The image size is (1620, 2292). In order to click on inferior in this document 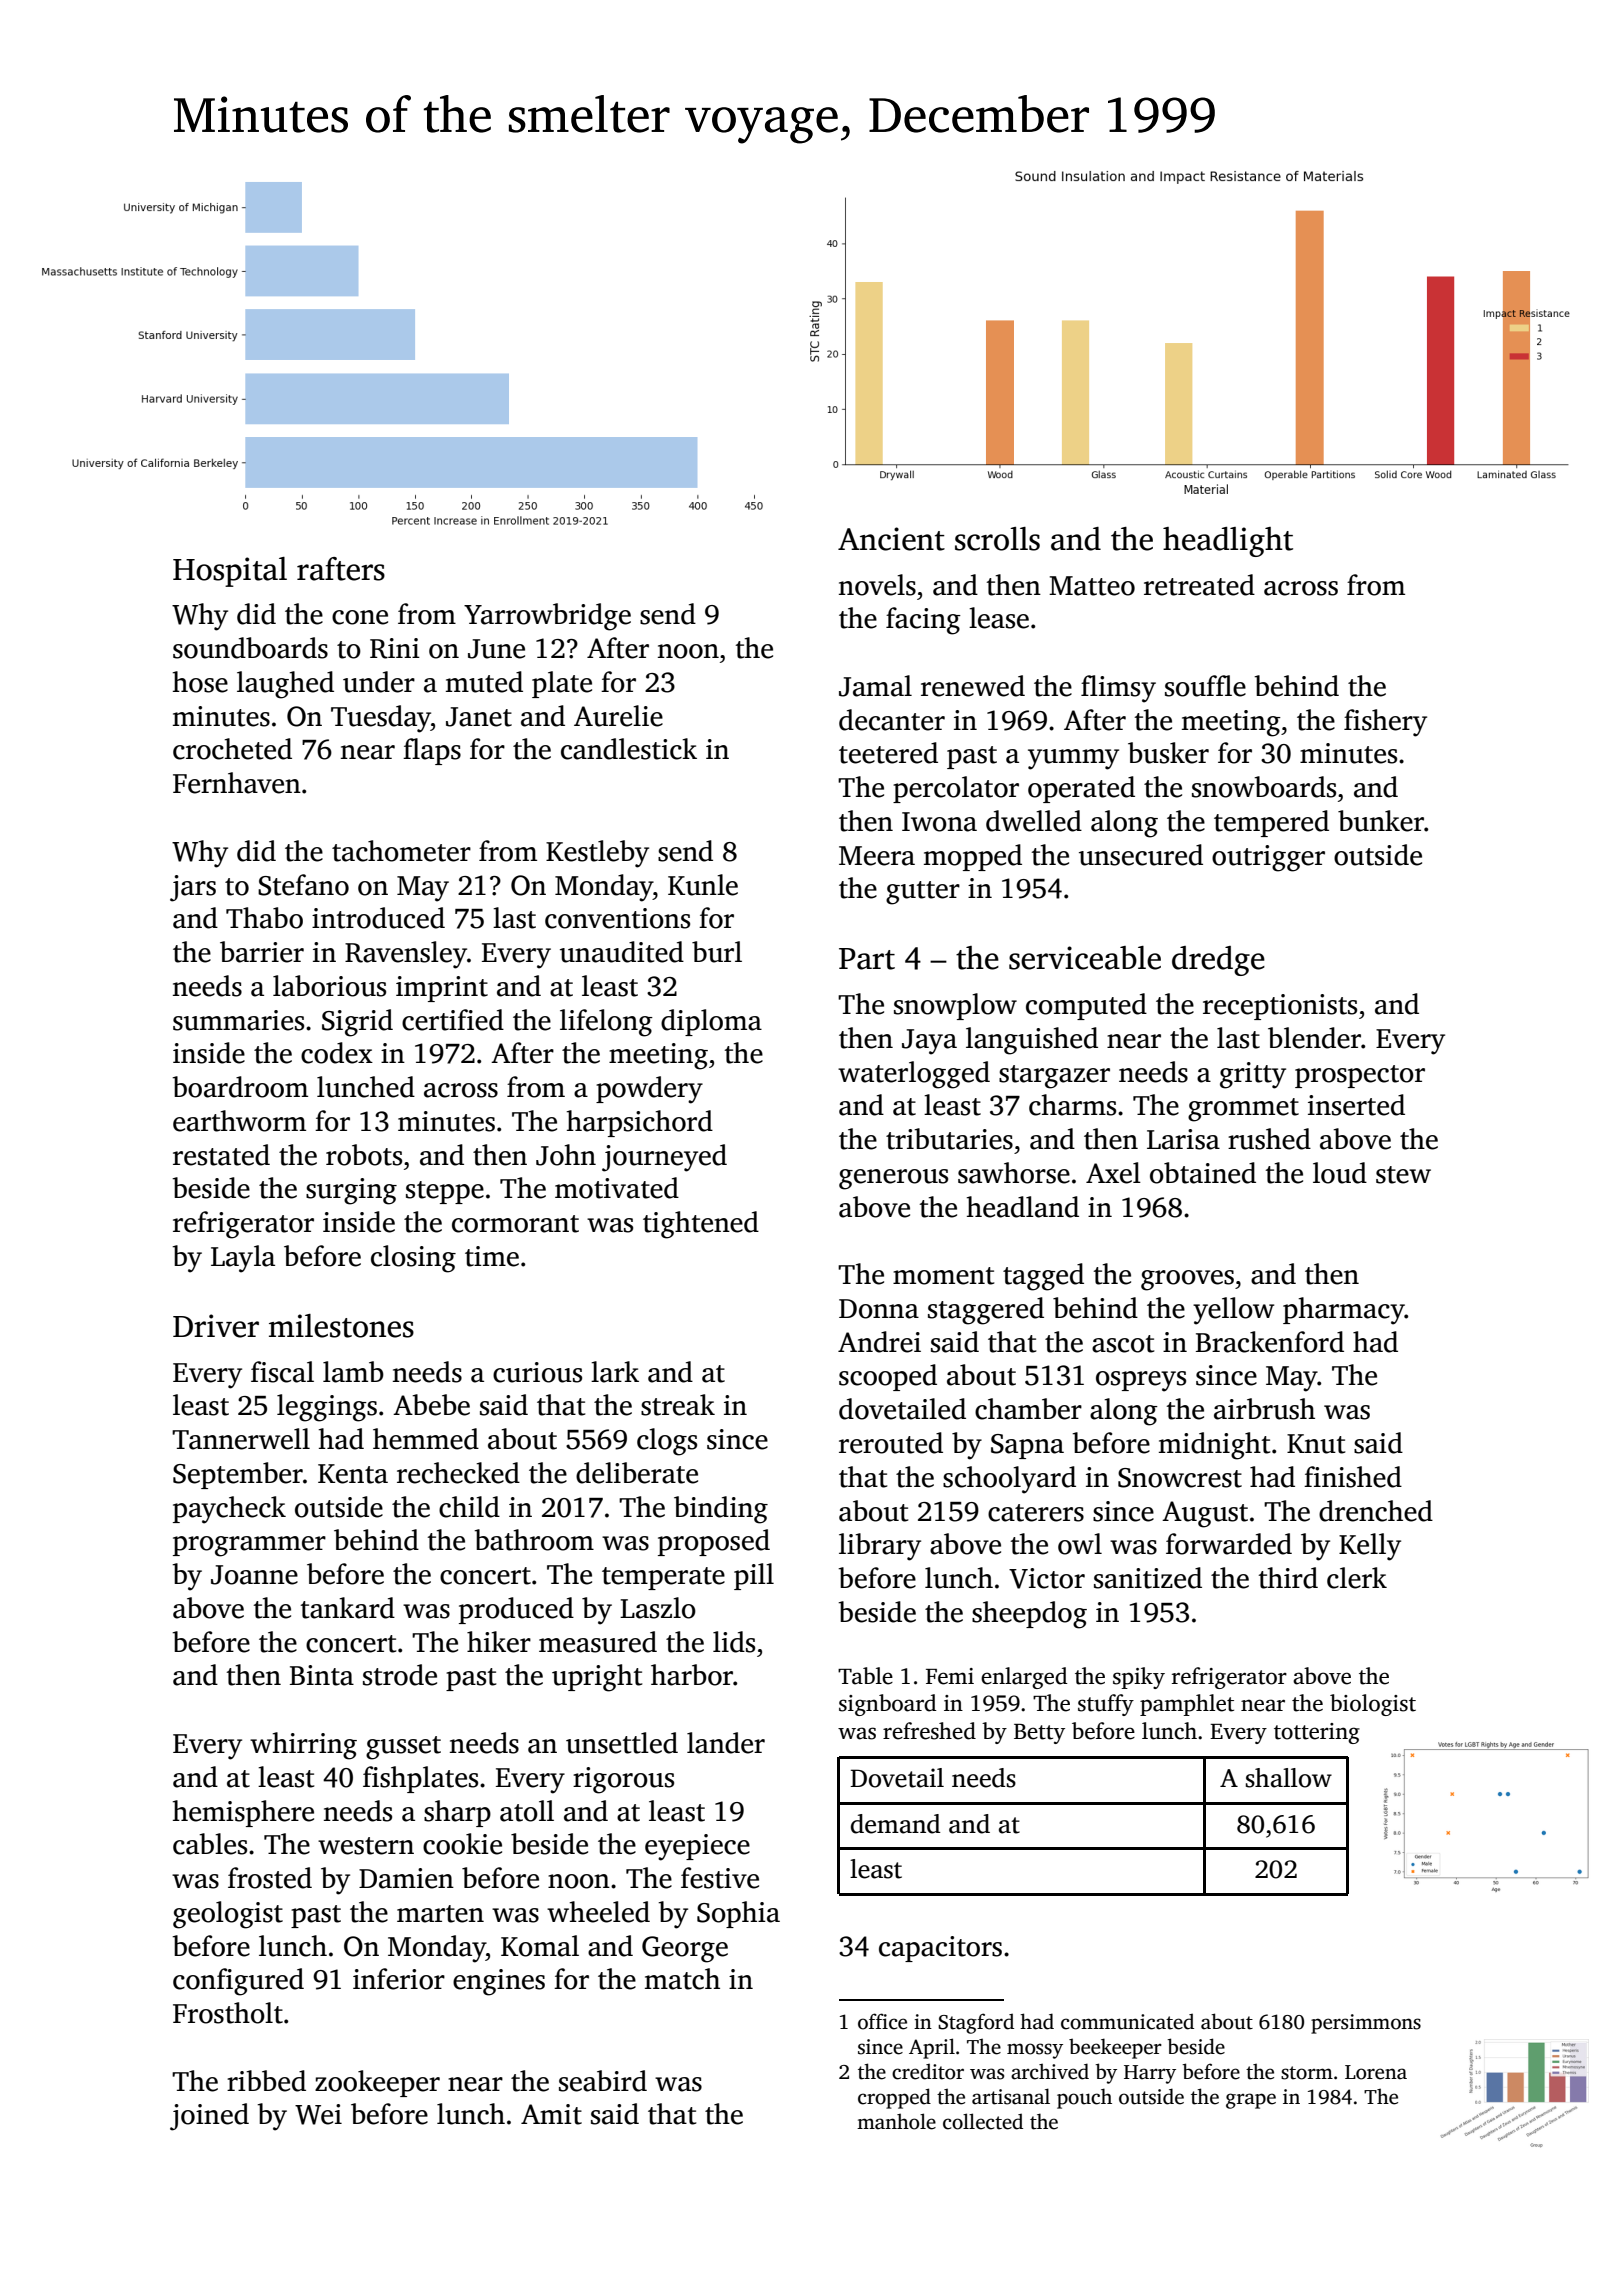, I will do `click(399, 1979)`.
